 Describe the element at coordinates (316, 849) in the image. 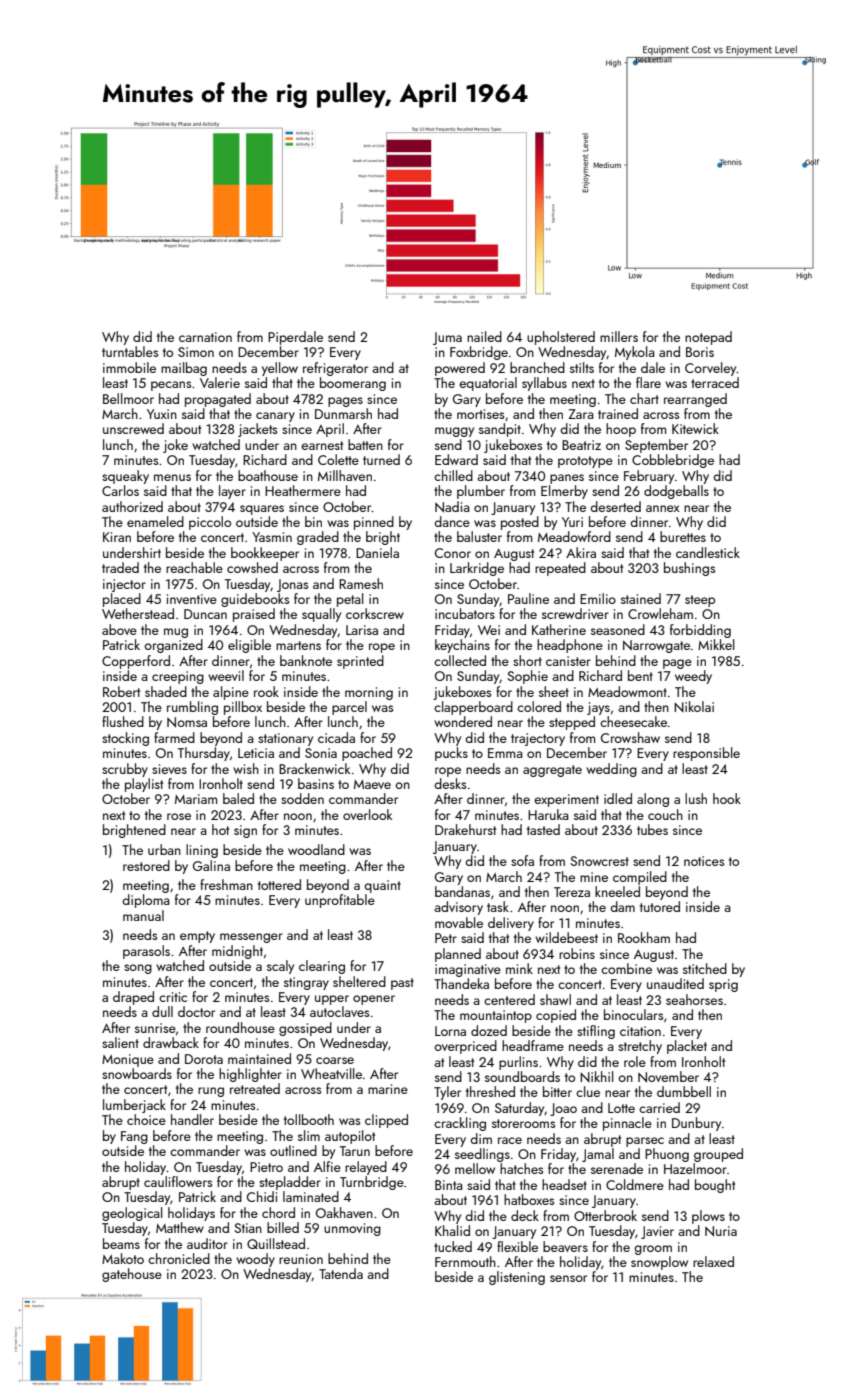

I see `woodland` at that location.
